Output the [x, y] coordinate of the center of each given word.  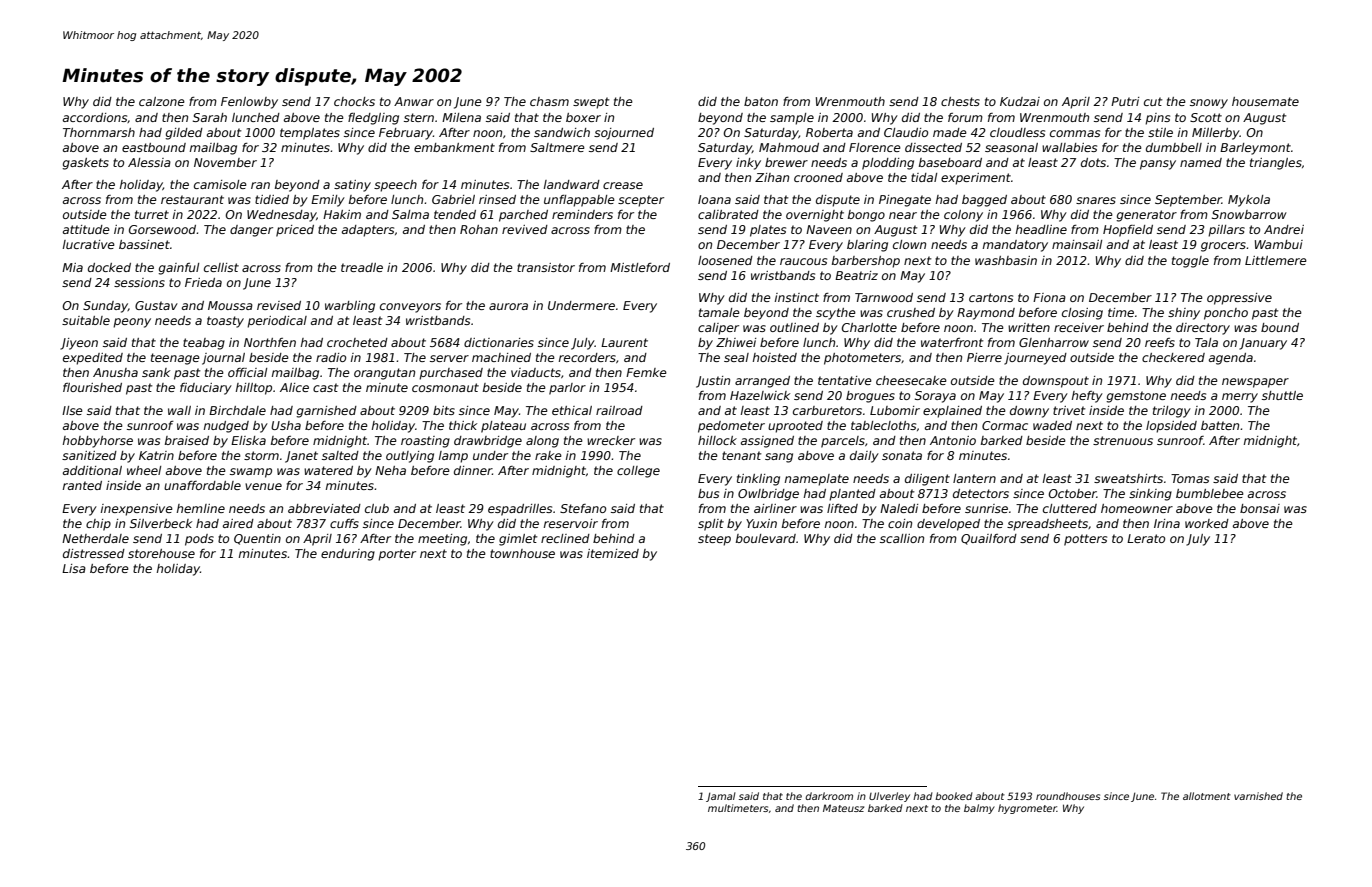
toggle [1190, 262]
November [225, 162]
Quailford [989, 539]
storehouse [161, 553]
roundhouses [1068, 796]
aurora [508, 306]
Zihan [772, 177]
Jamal [721, 797]
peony [132, 323]
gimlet [518, 540]
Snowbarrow [1249, 214]
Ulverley [889, 797]
